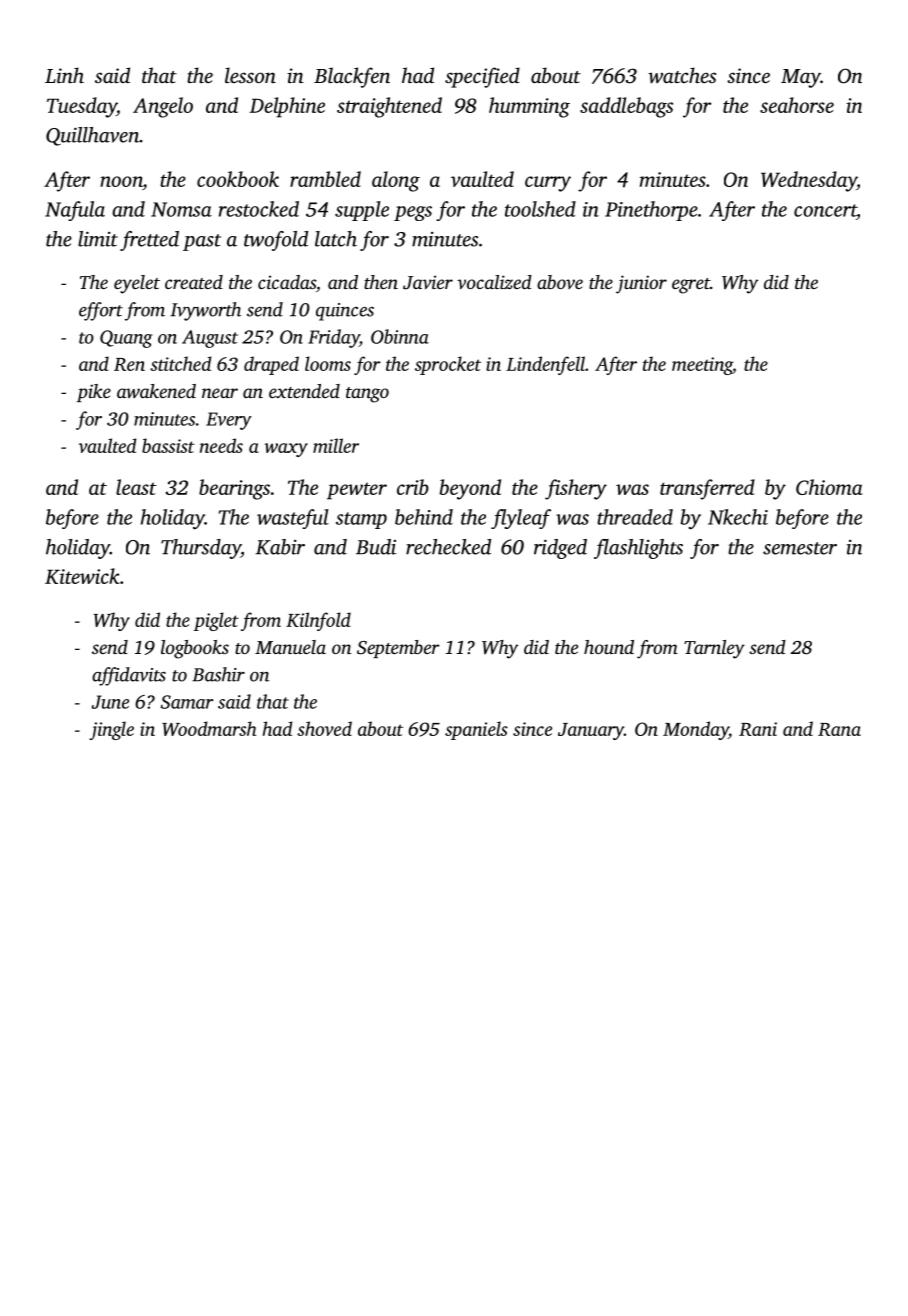 The height and width of the screenshot is (1316, 908). I want to click on meeting, so click(702, 366).
